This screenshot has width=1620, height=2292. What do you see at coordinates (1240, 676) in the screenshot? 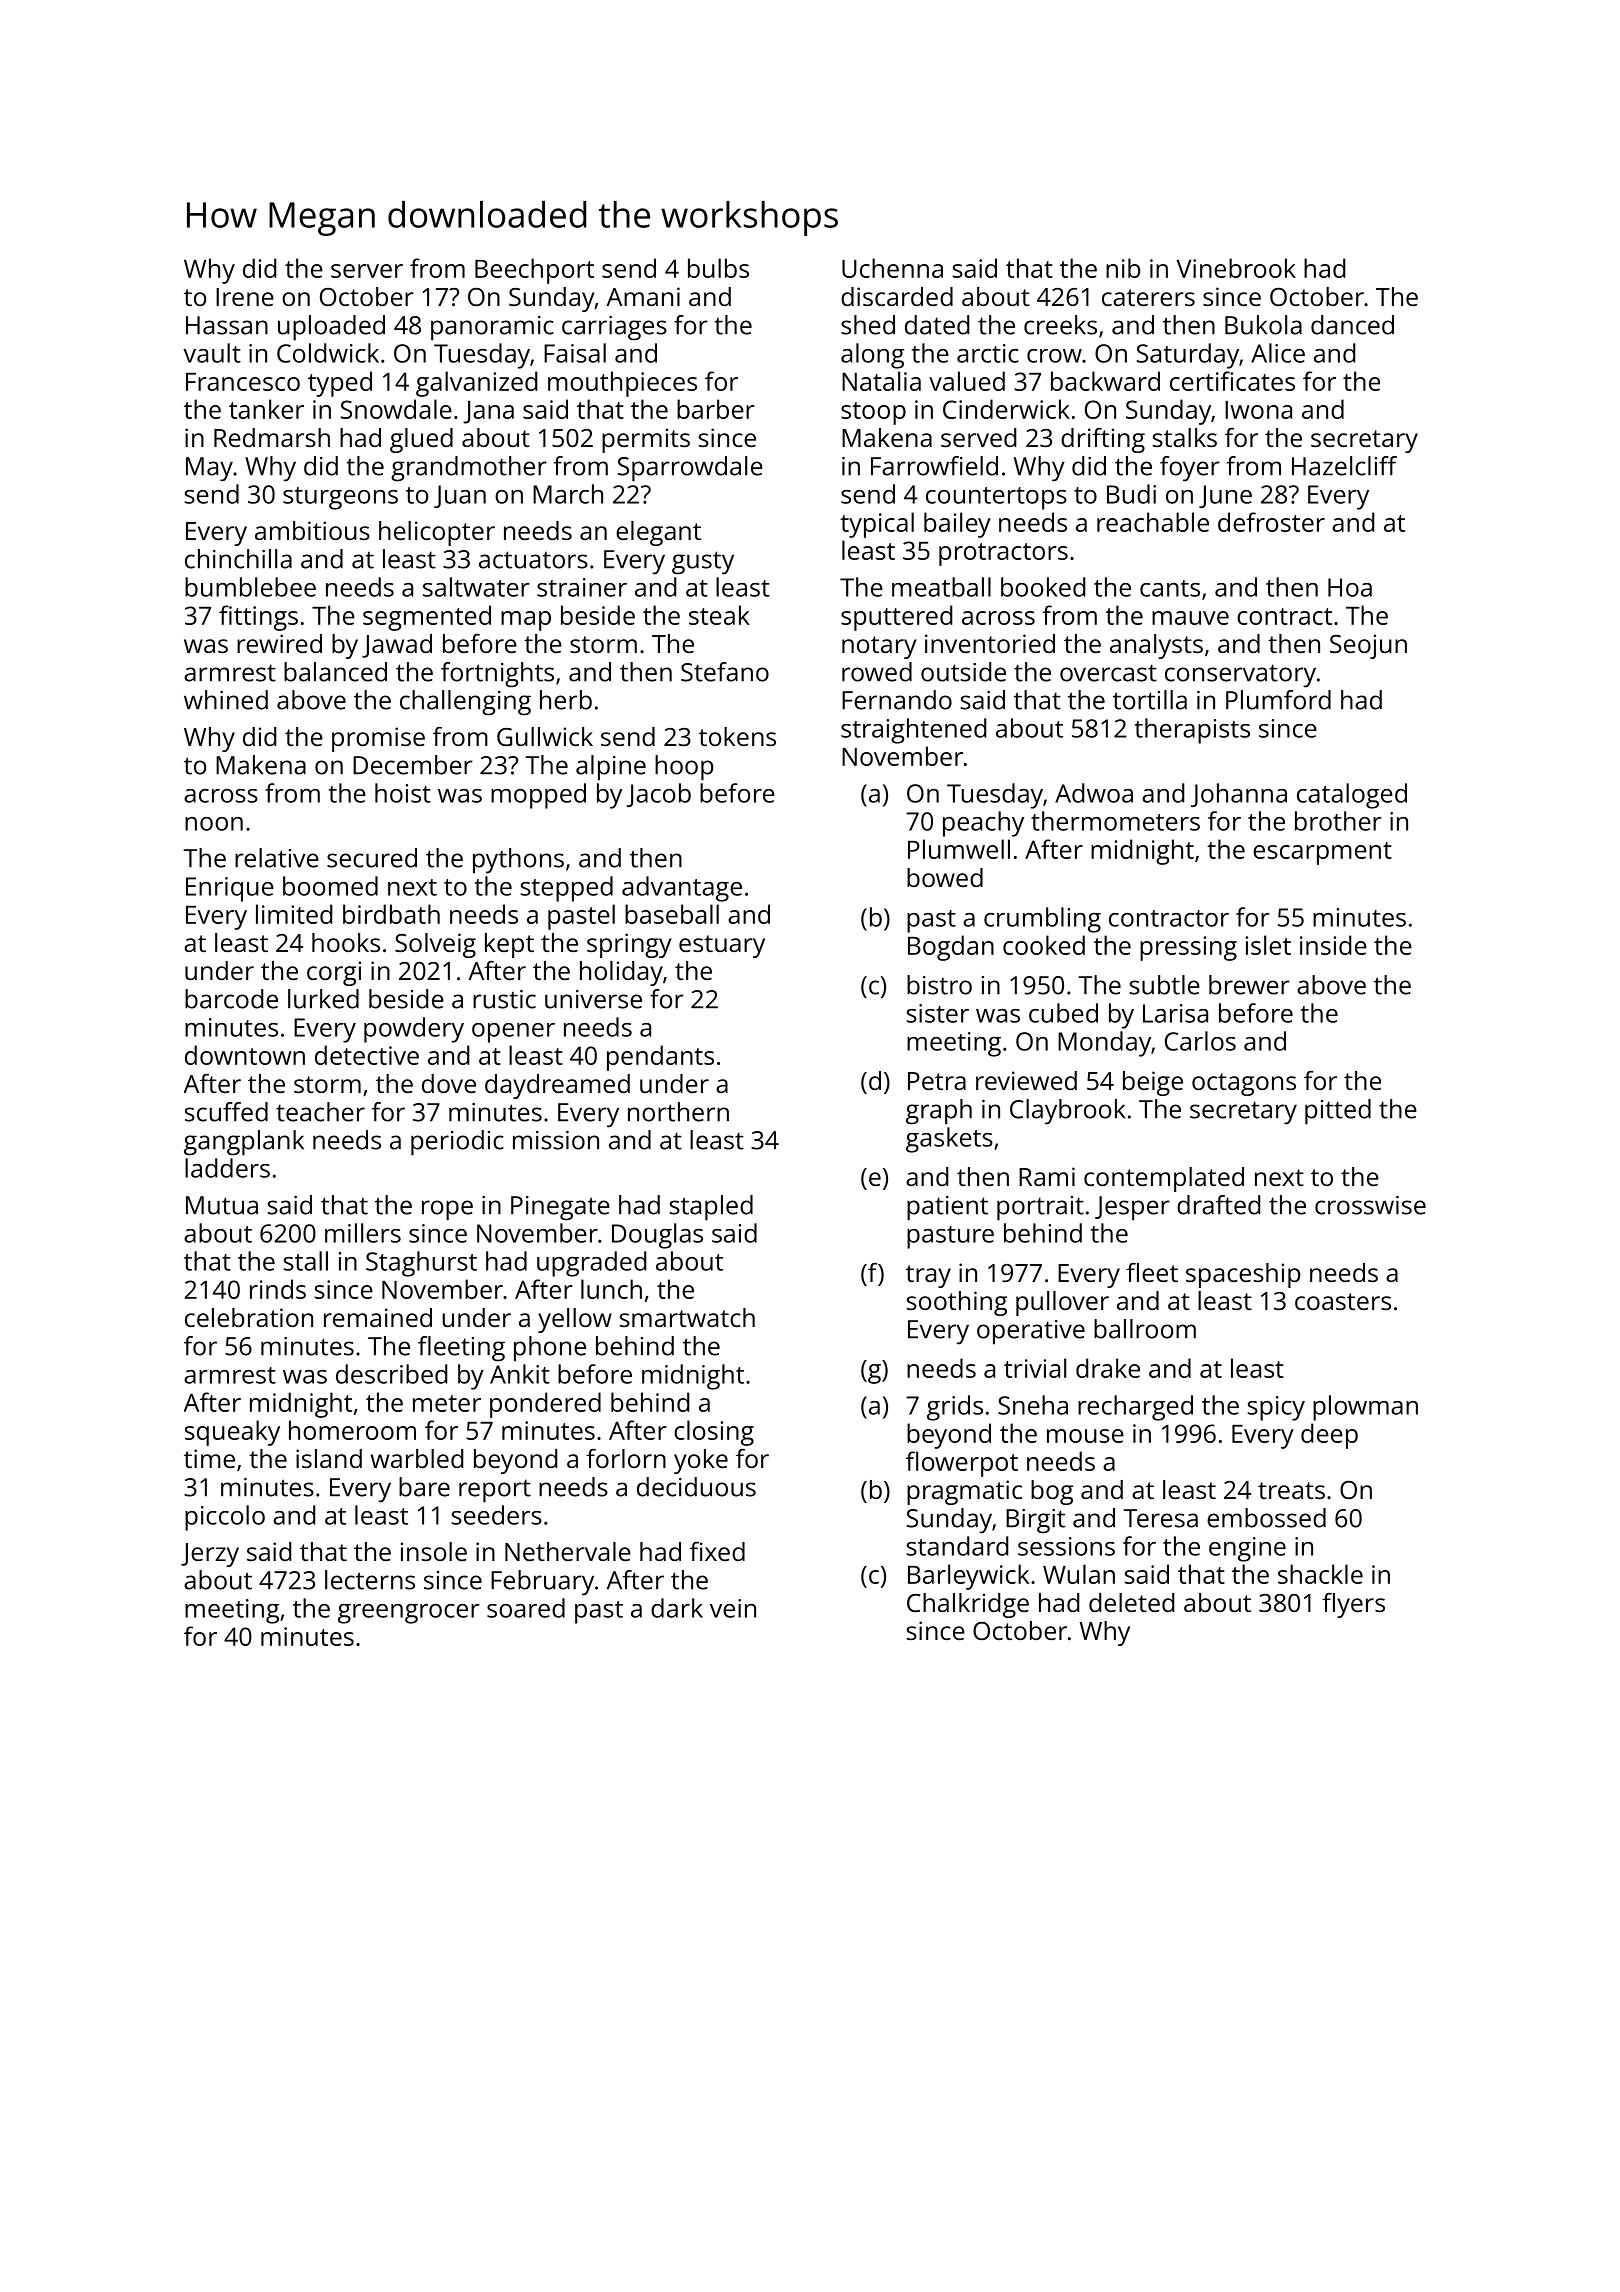
I see `conservatory` at bounding box center [1240, 676].
